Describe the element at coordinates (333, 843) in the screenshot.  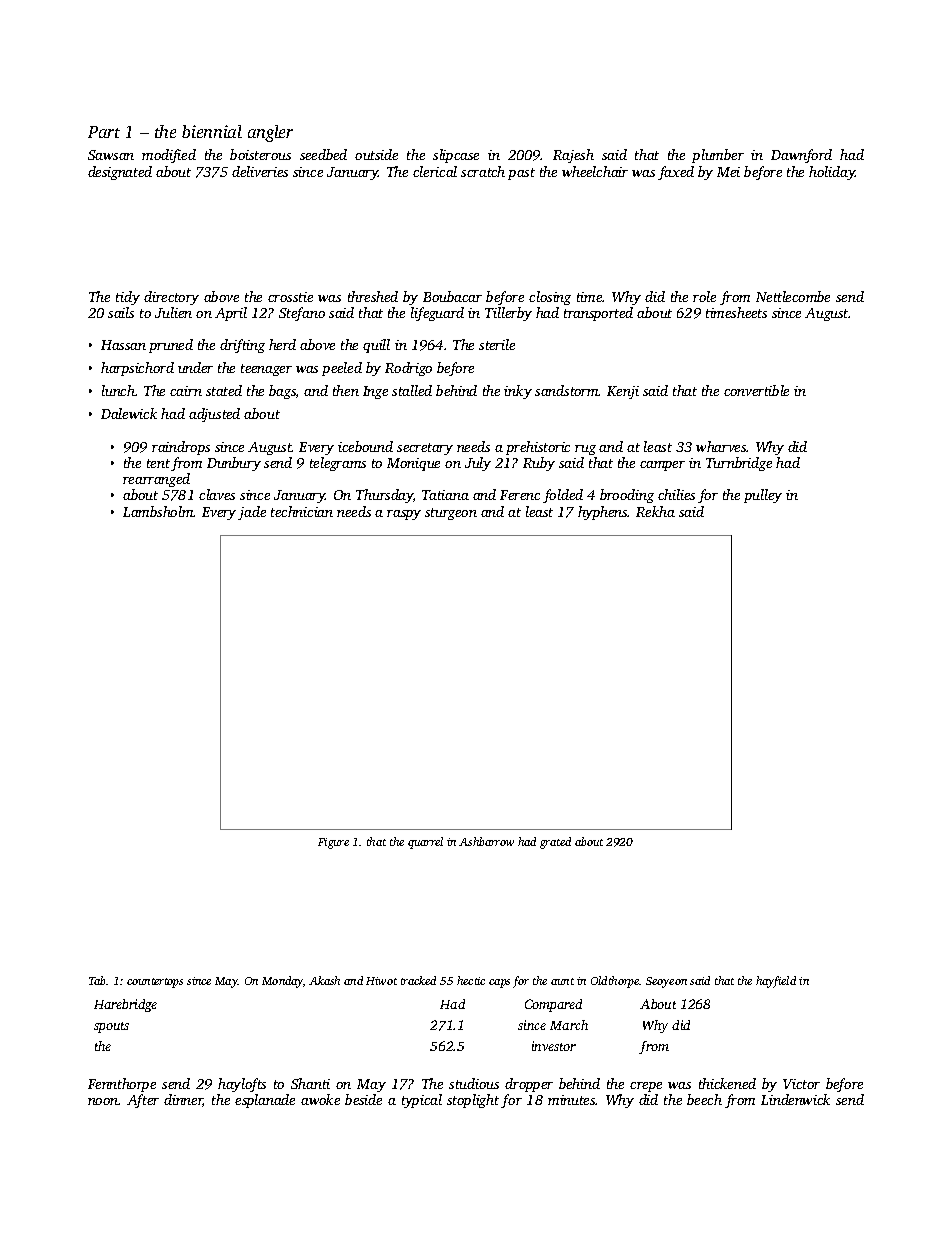
I see `Figure` at that location.
